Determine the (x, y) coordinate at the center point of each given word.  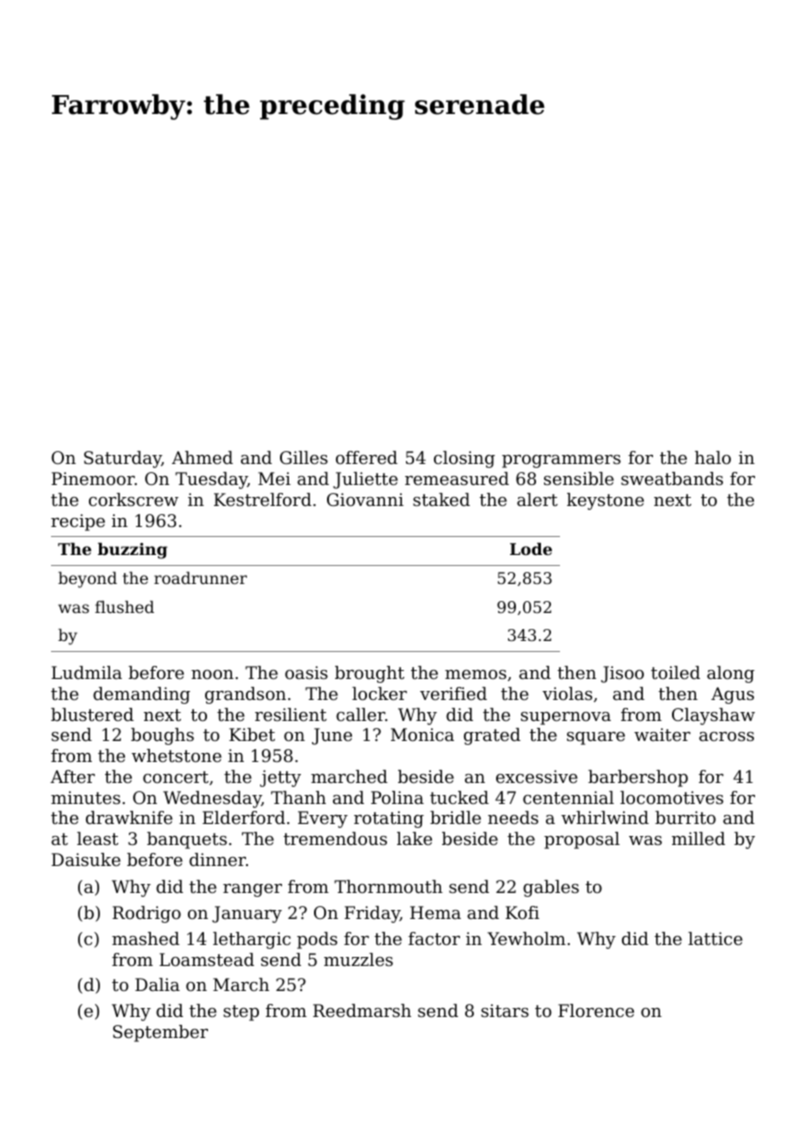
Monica (422, 734)
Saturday (123, 459)
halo (713, 457)
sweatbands (672, 478)
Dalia (157, 984)
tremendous (335, 838)
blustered (92, 714)
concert (176, 777)
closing (464, 459)
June (332, 736)
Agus (732, 695)
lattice (715, 938)
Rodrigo (146, 914)
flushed (124, 607)
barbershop (638, 778)
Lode (531, 549)
